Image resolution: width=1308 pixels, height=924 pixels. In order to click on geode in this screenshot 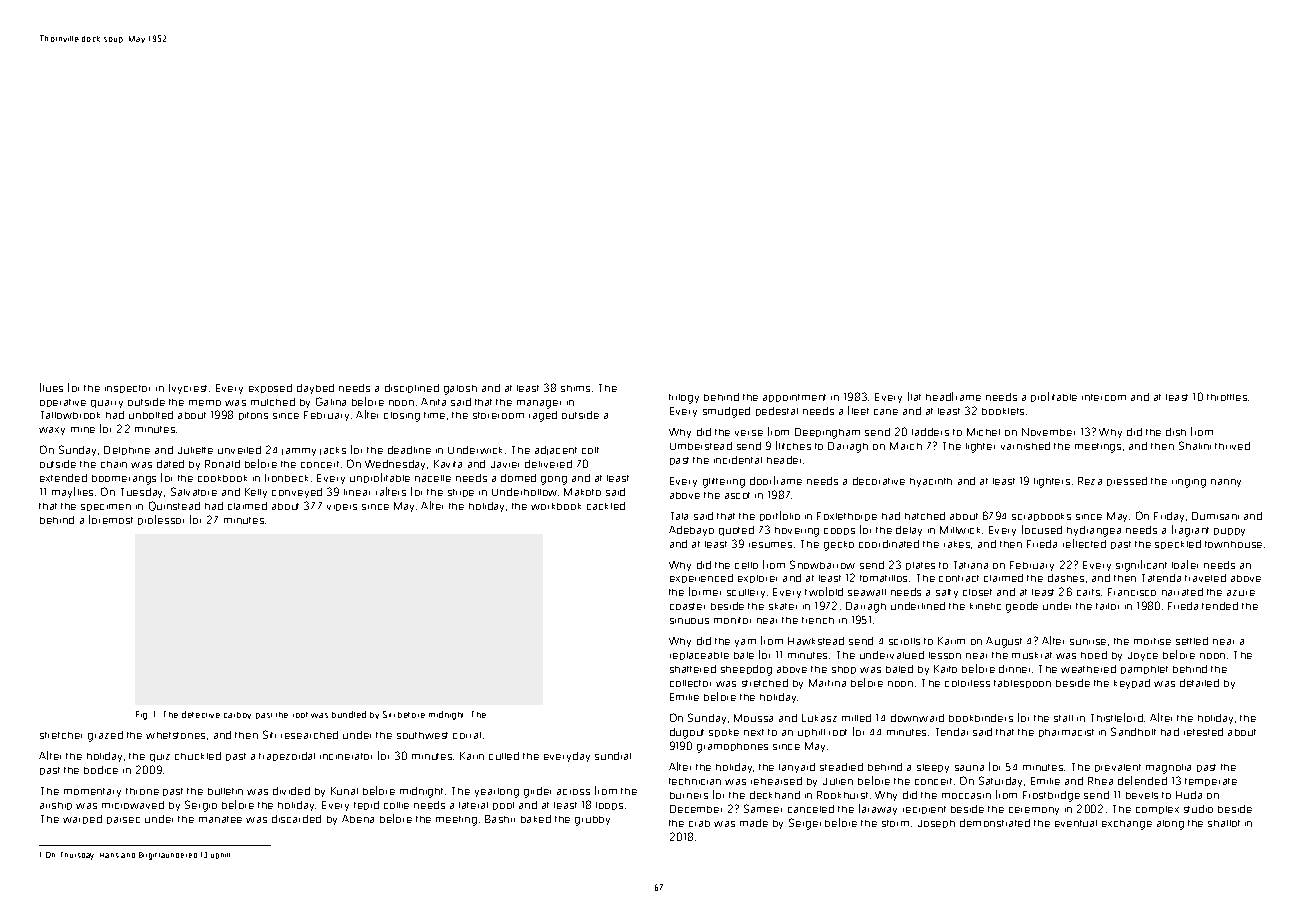, I will do `click(1022, 607)`.
